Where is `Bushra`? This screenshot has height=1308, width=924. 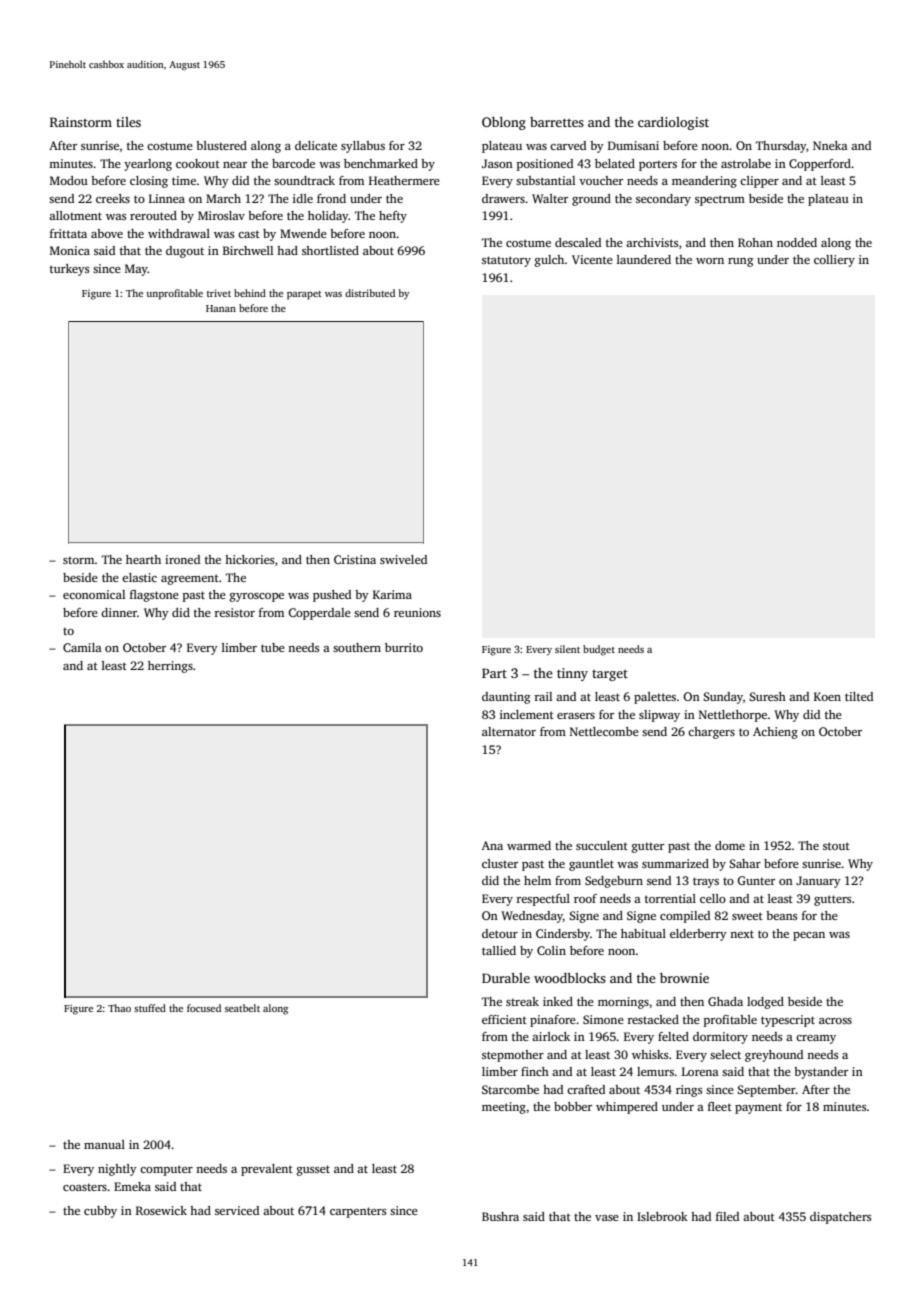 Bushra is located at coordinates (500, 1216).
